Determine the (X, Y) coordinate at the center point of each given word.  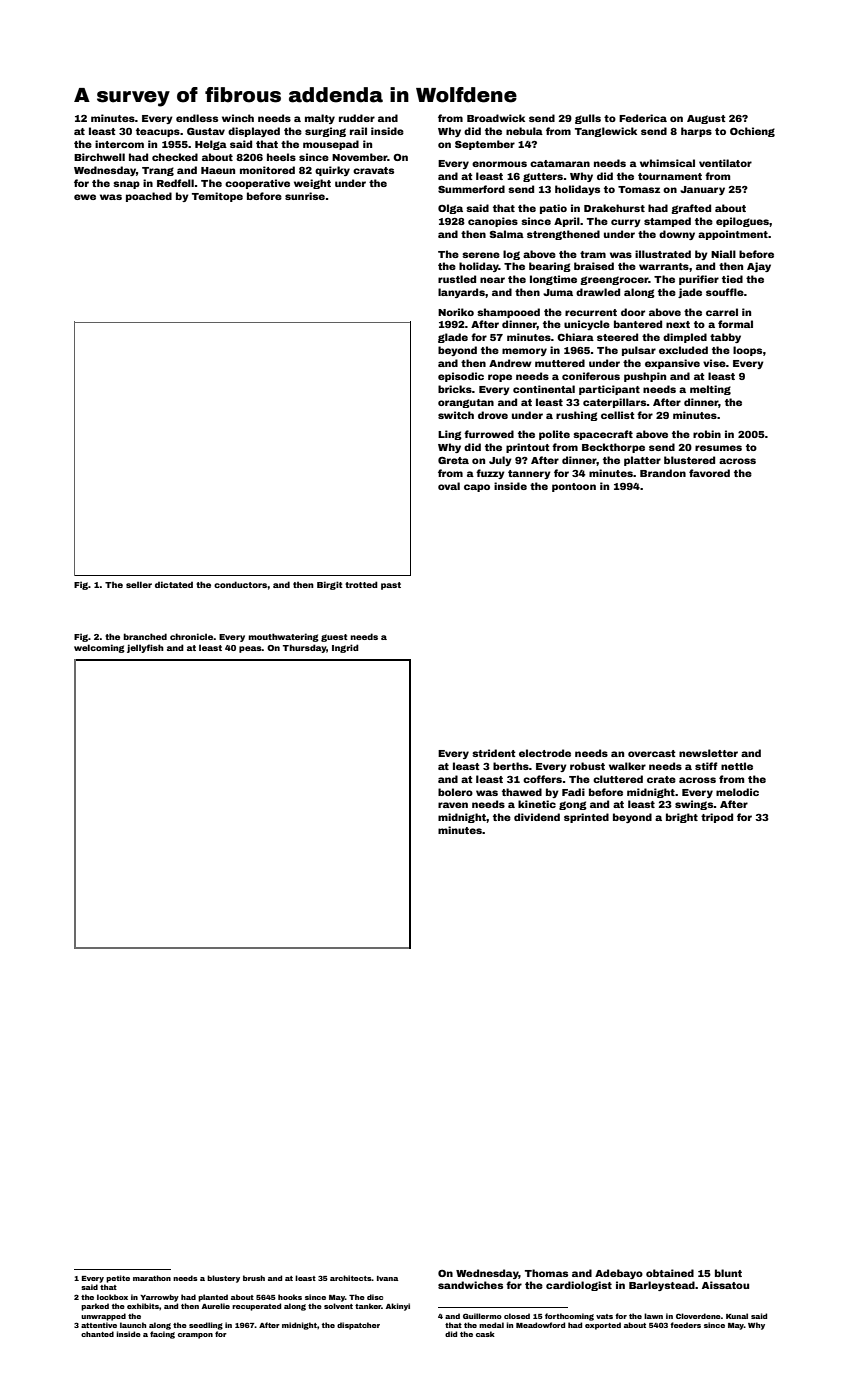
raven (453, 805)
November (359, 157)
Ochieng (752, 132)
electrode (545, 753)
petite (118, 1279)
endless (197, 118)
